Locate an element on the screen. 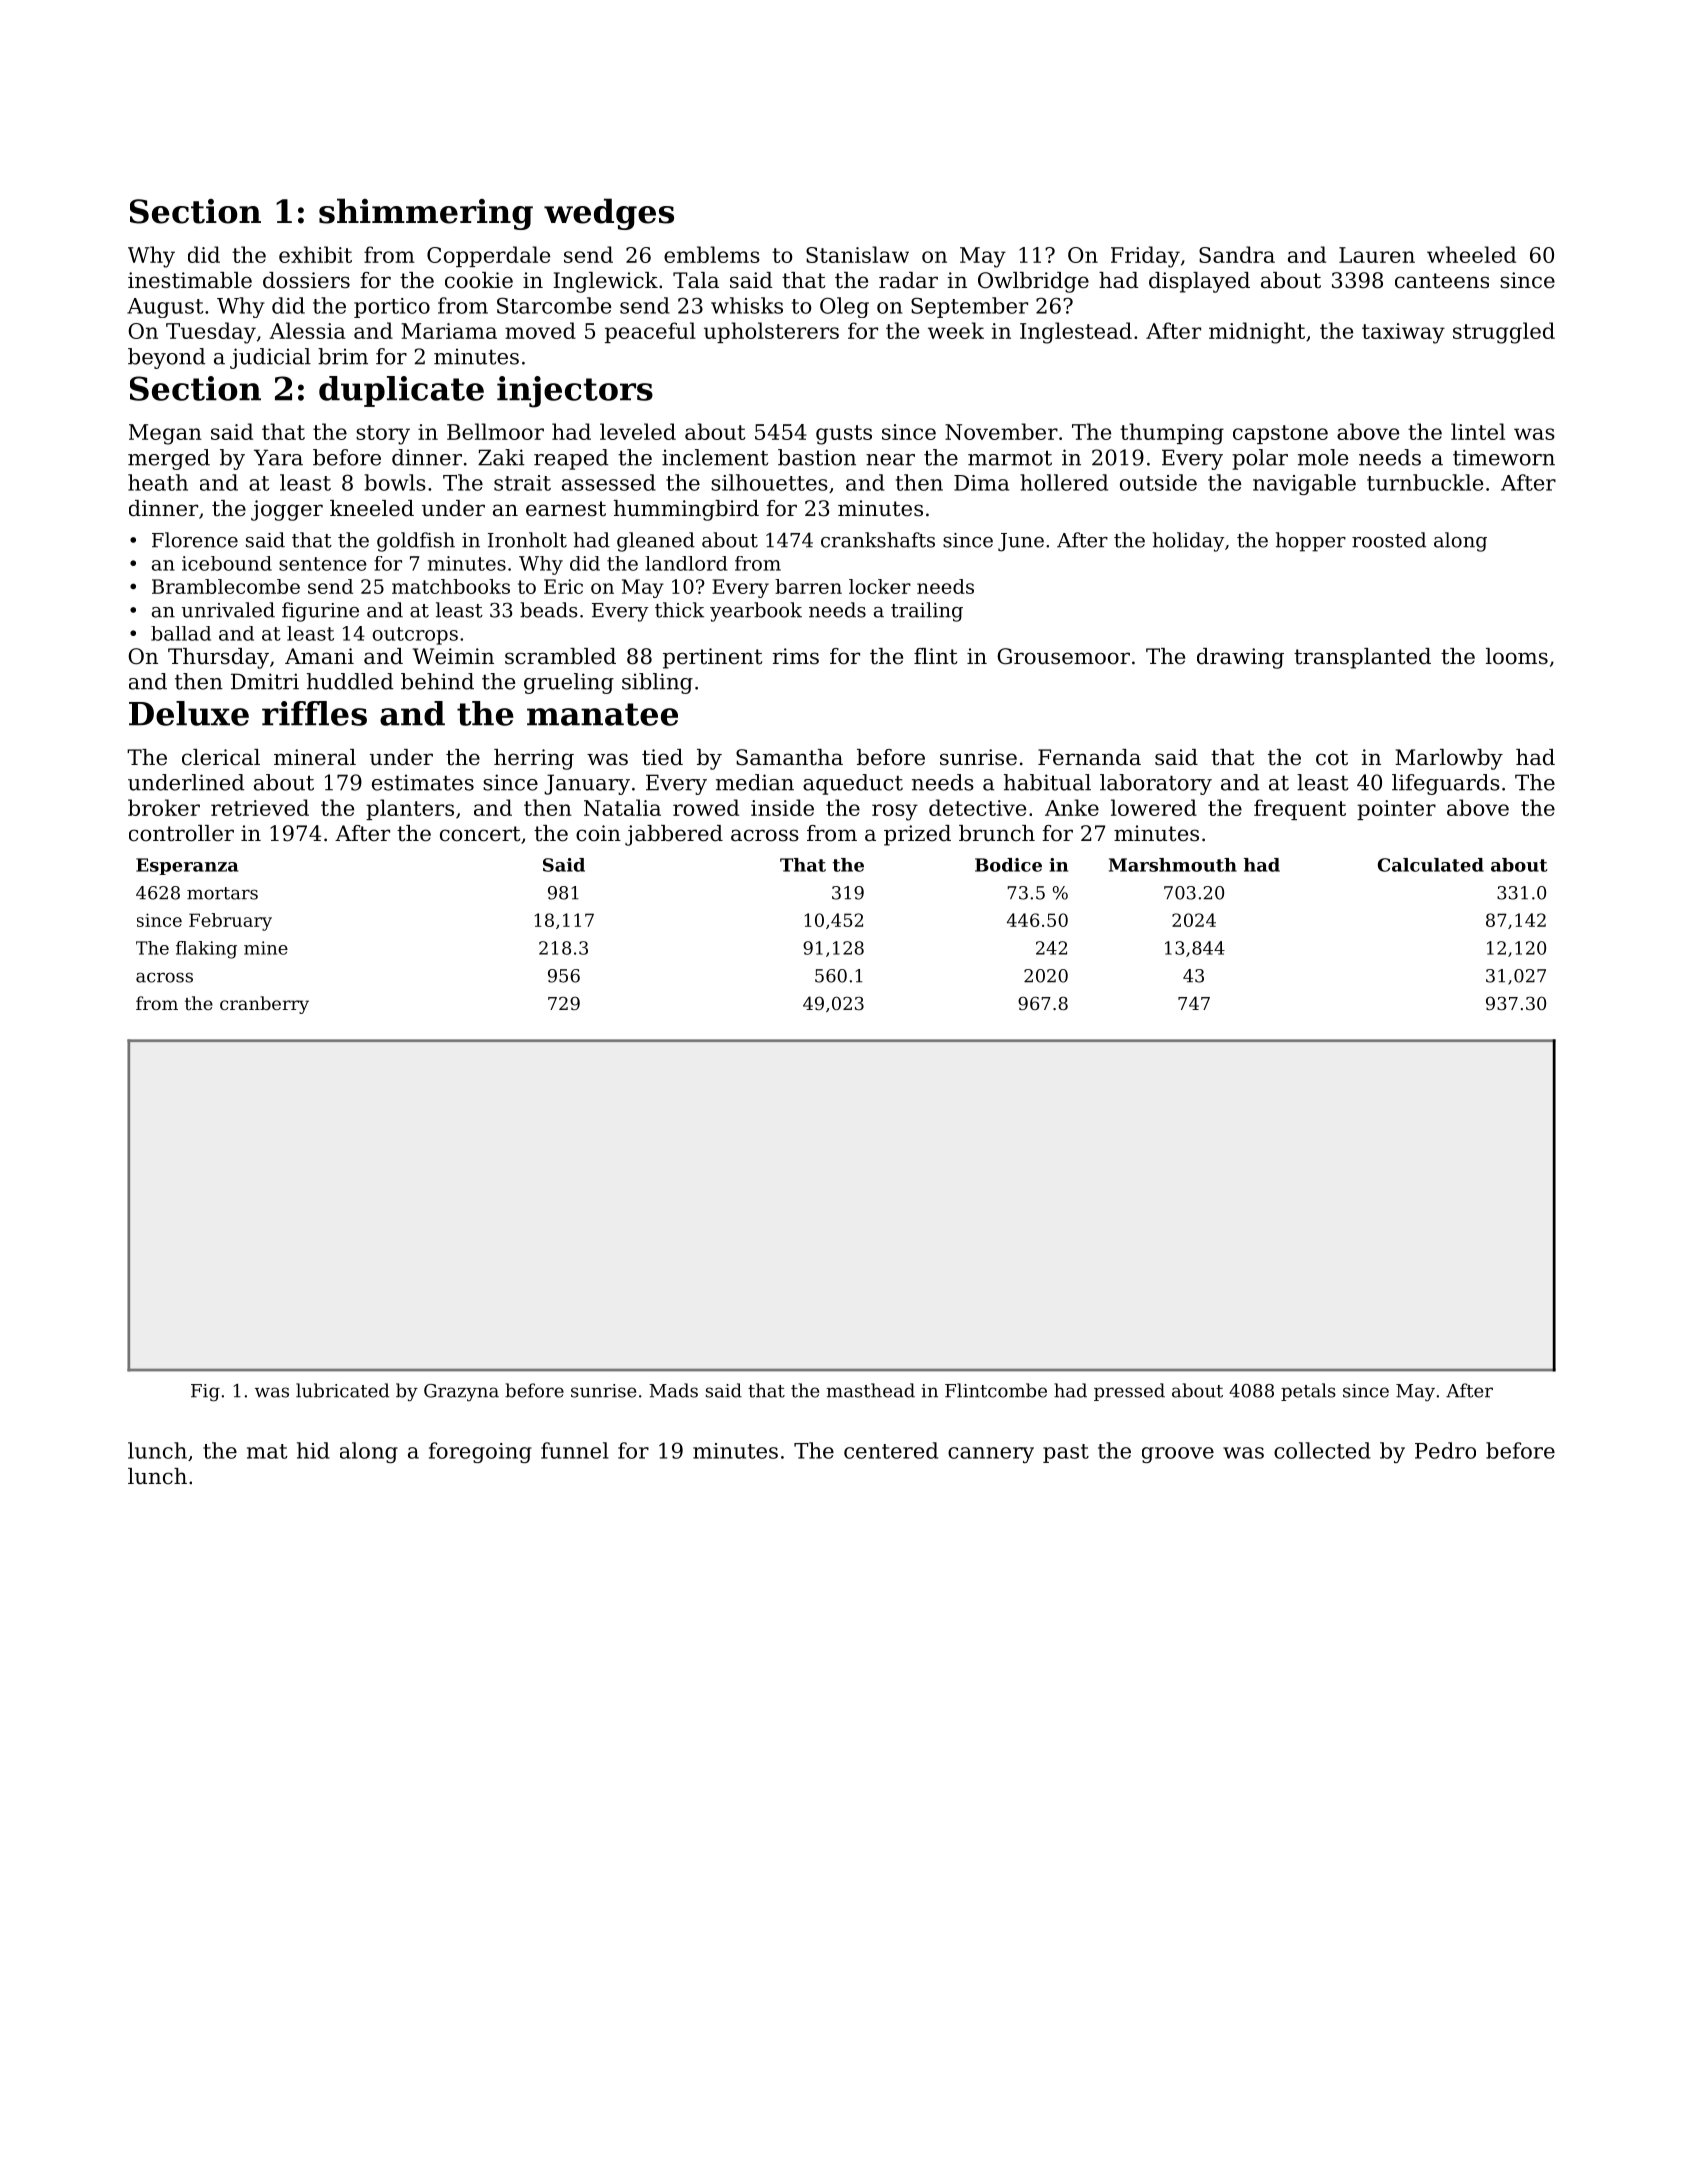  masthead is located at coordinates (870, 1390).
